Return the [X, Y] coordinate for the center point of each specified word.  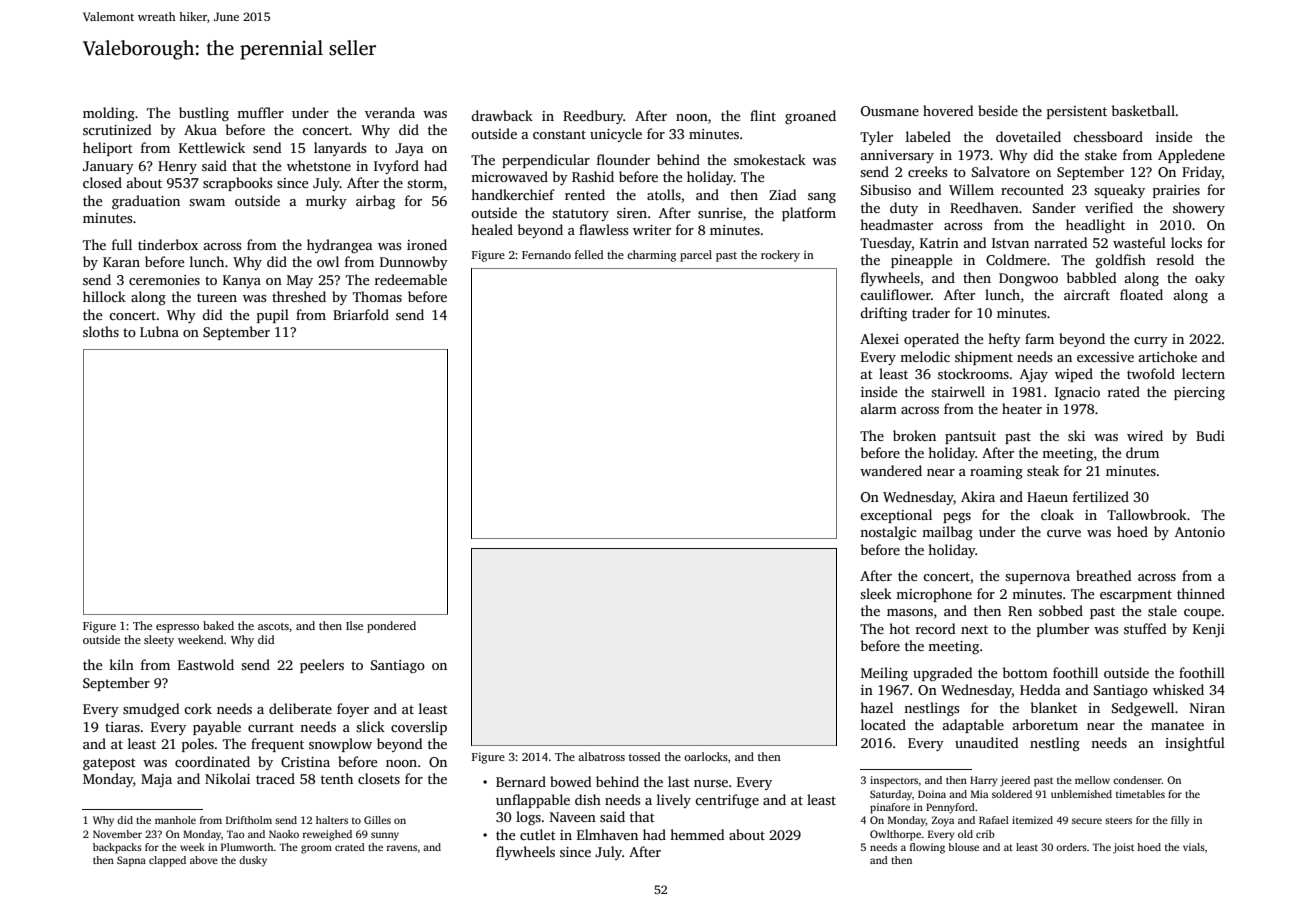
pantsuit [970, 437]
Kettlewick [212, 147]
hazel [876, 707]
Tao [235, 834]
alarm [879, 408]
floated [1141, 294]
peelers [322, 666]
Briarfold [361, 314]
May [300, 281]
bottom [1025, 672]
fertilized [1101, 496]
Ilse [354, 625]
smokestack [770, 159]
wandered [891, 470]
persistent [1077, 112]
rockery [780, 256]
